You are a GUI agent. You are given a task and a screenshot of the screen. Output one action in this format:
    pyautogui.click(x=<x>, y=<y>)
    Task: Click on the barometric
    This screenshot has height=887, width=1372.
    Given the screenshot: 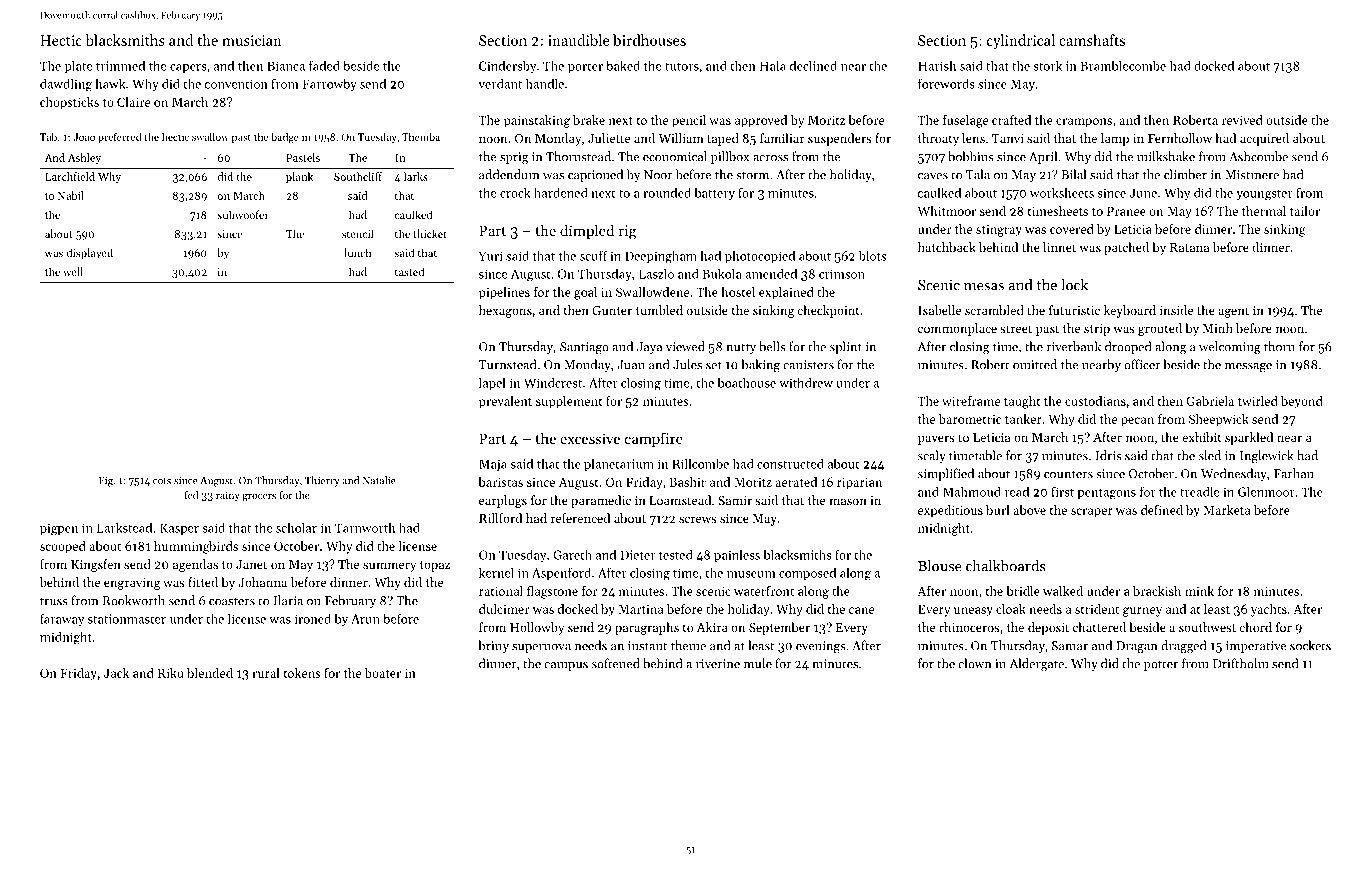 What is the action you would take?
    pyautogui.click(x=970, y=419)
